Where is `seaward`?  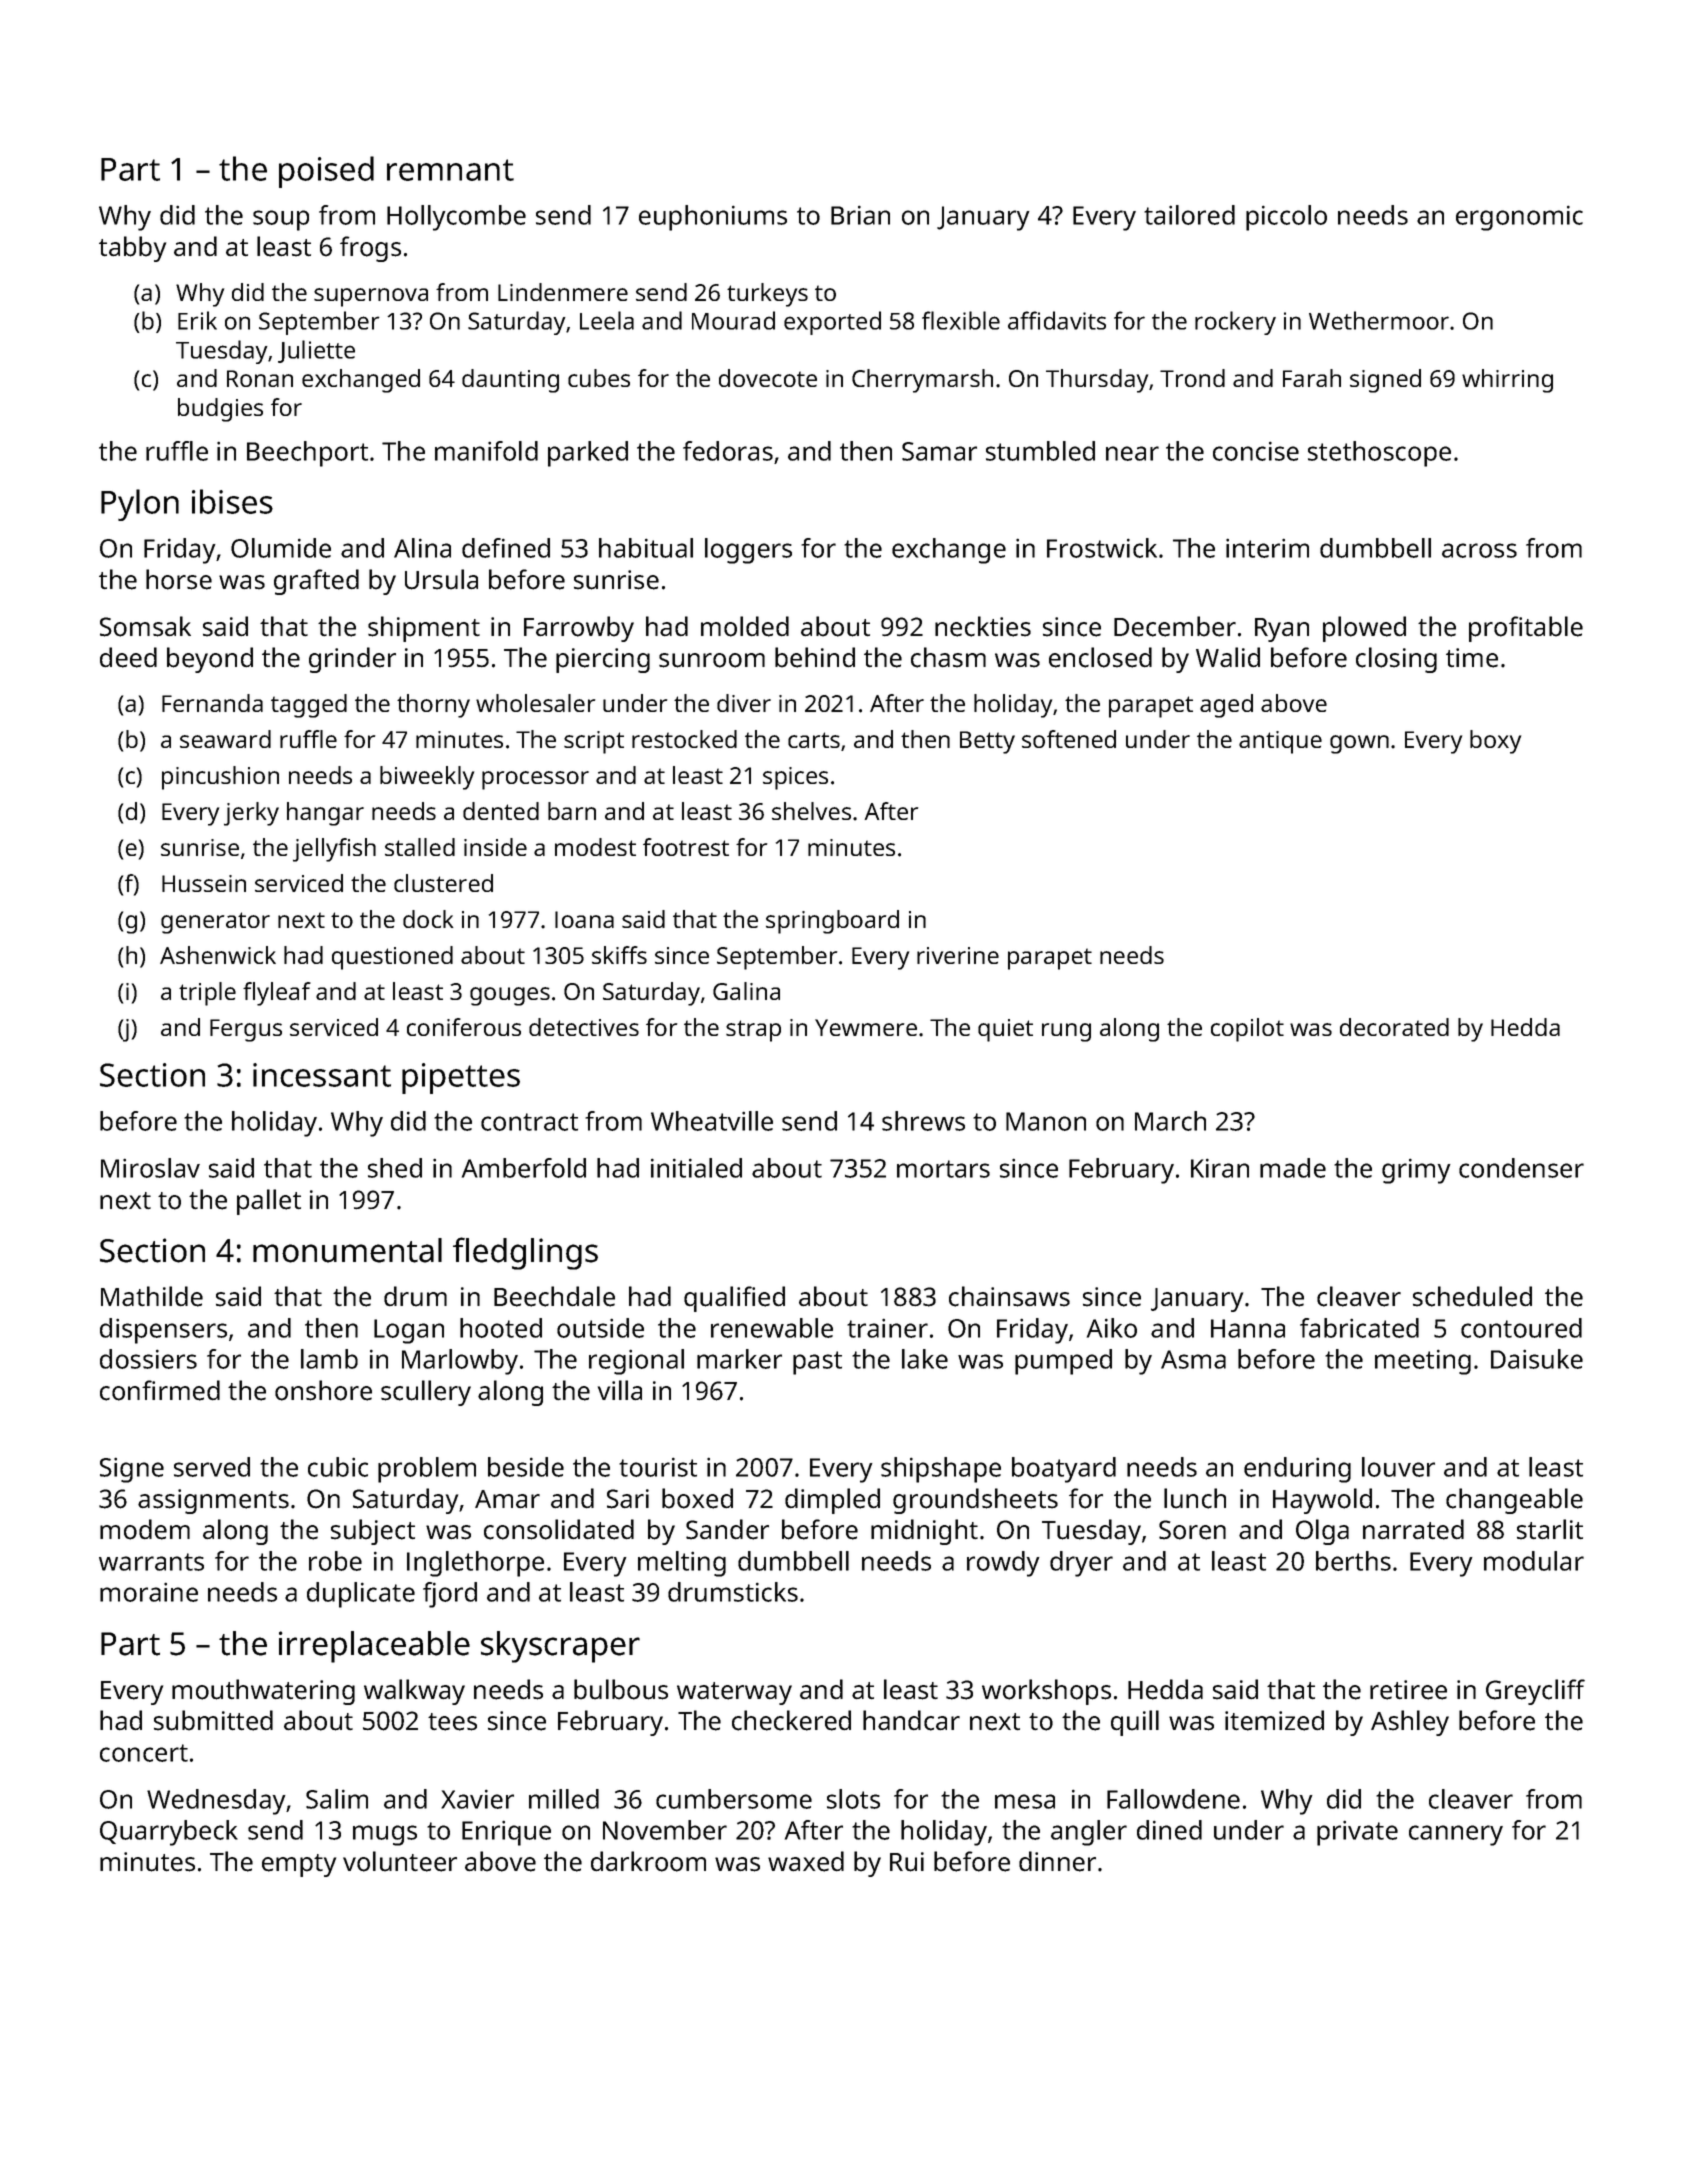
seaward is located at coordinates (225, 739).
